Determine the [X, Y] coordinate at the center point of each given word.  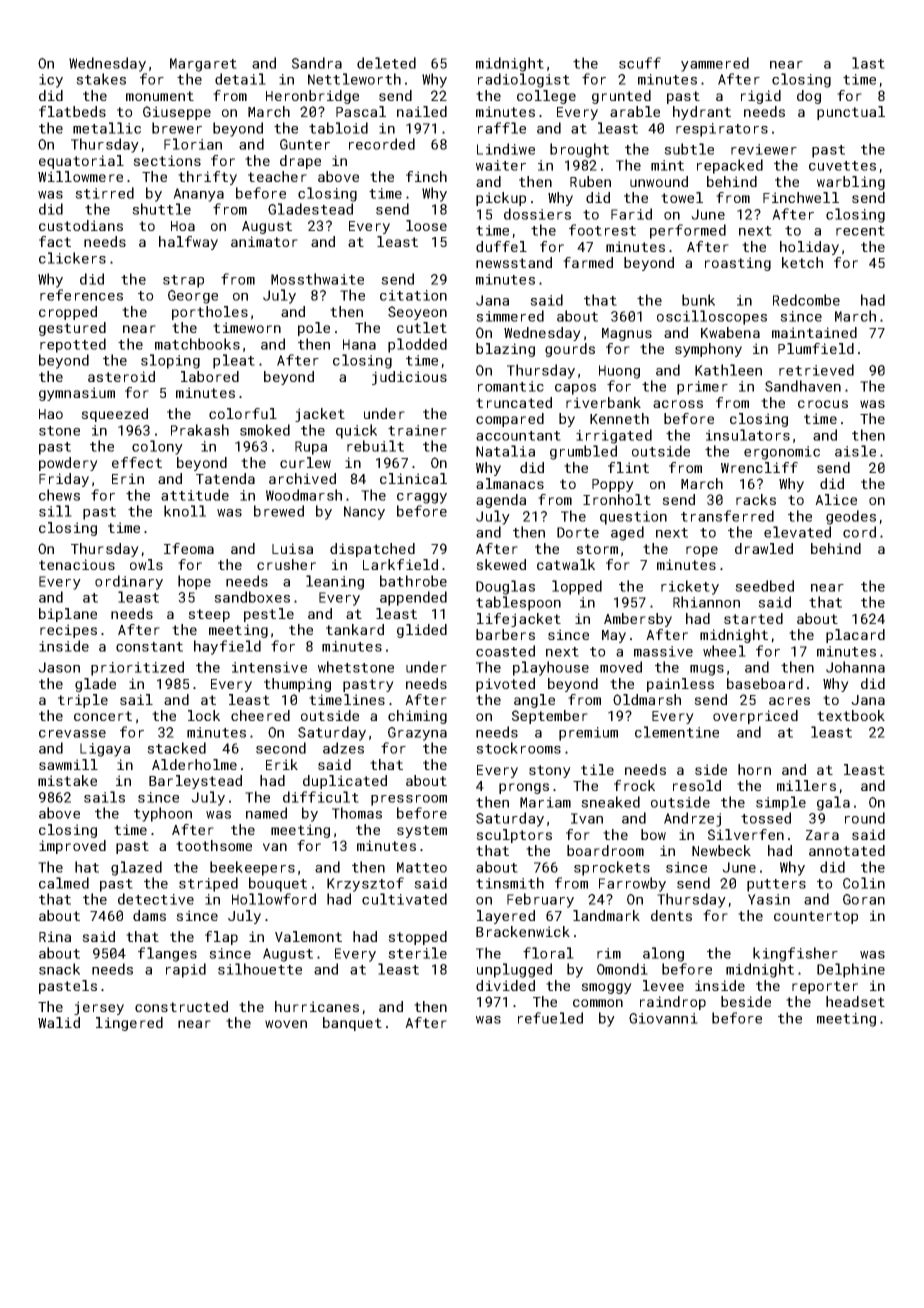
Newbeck [721, 850]
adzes [343, 748]
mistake [67, 780]
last [868, 63]
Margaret [203, 65]
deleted [386, 63]
